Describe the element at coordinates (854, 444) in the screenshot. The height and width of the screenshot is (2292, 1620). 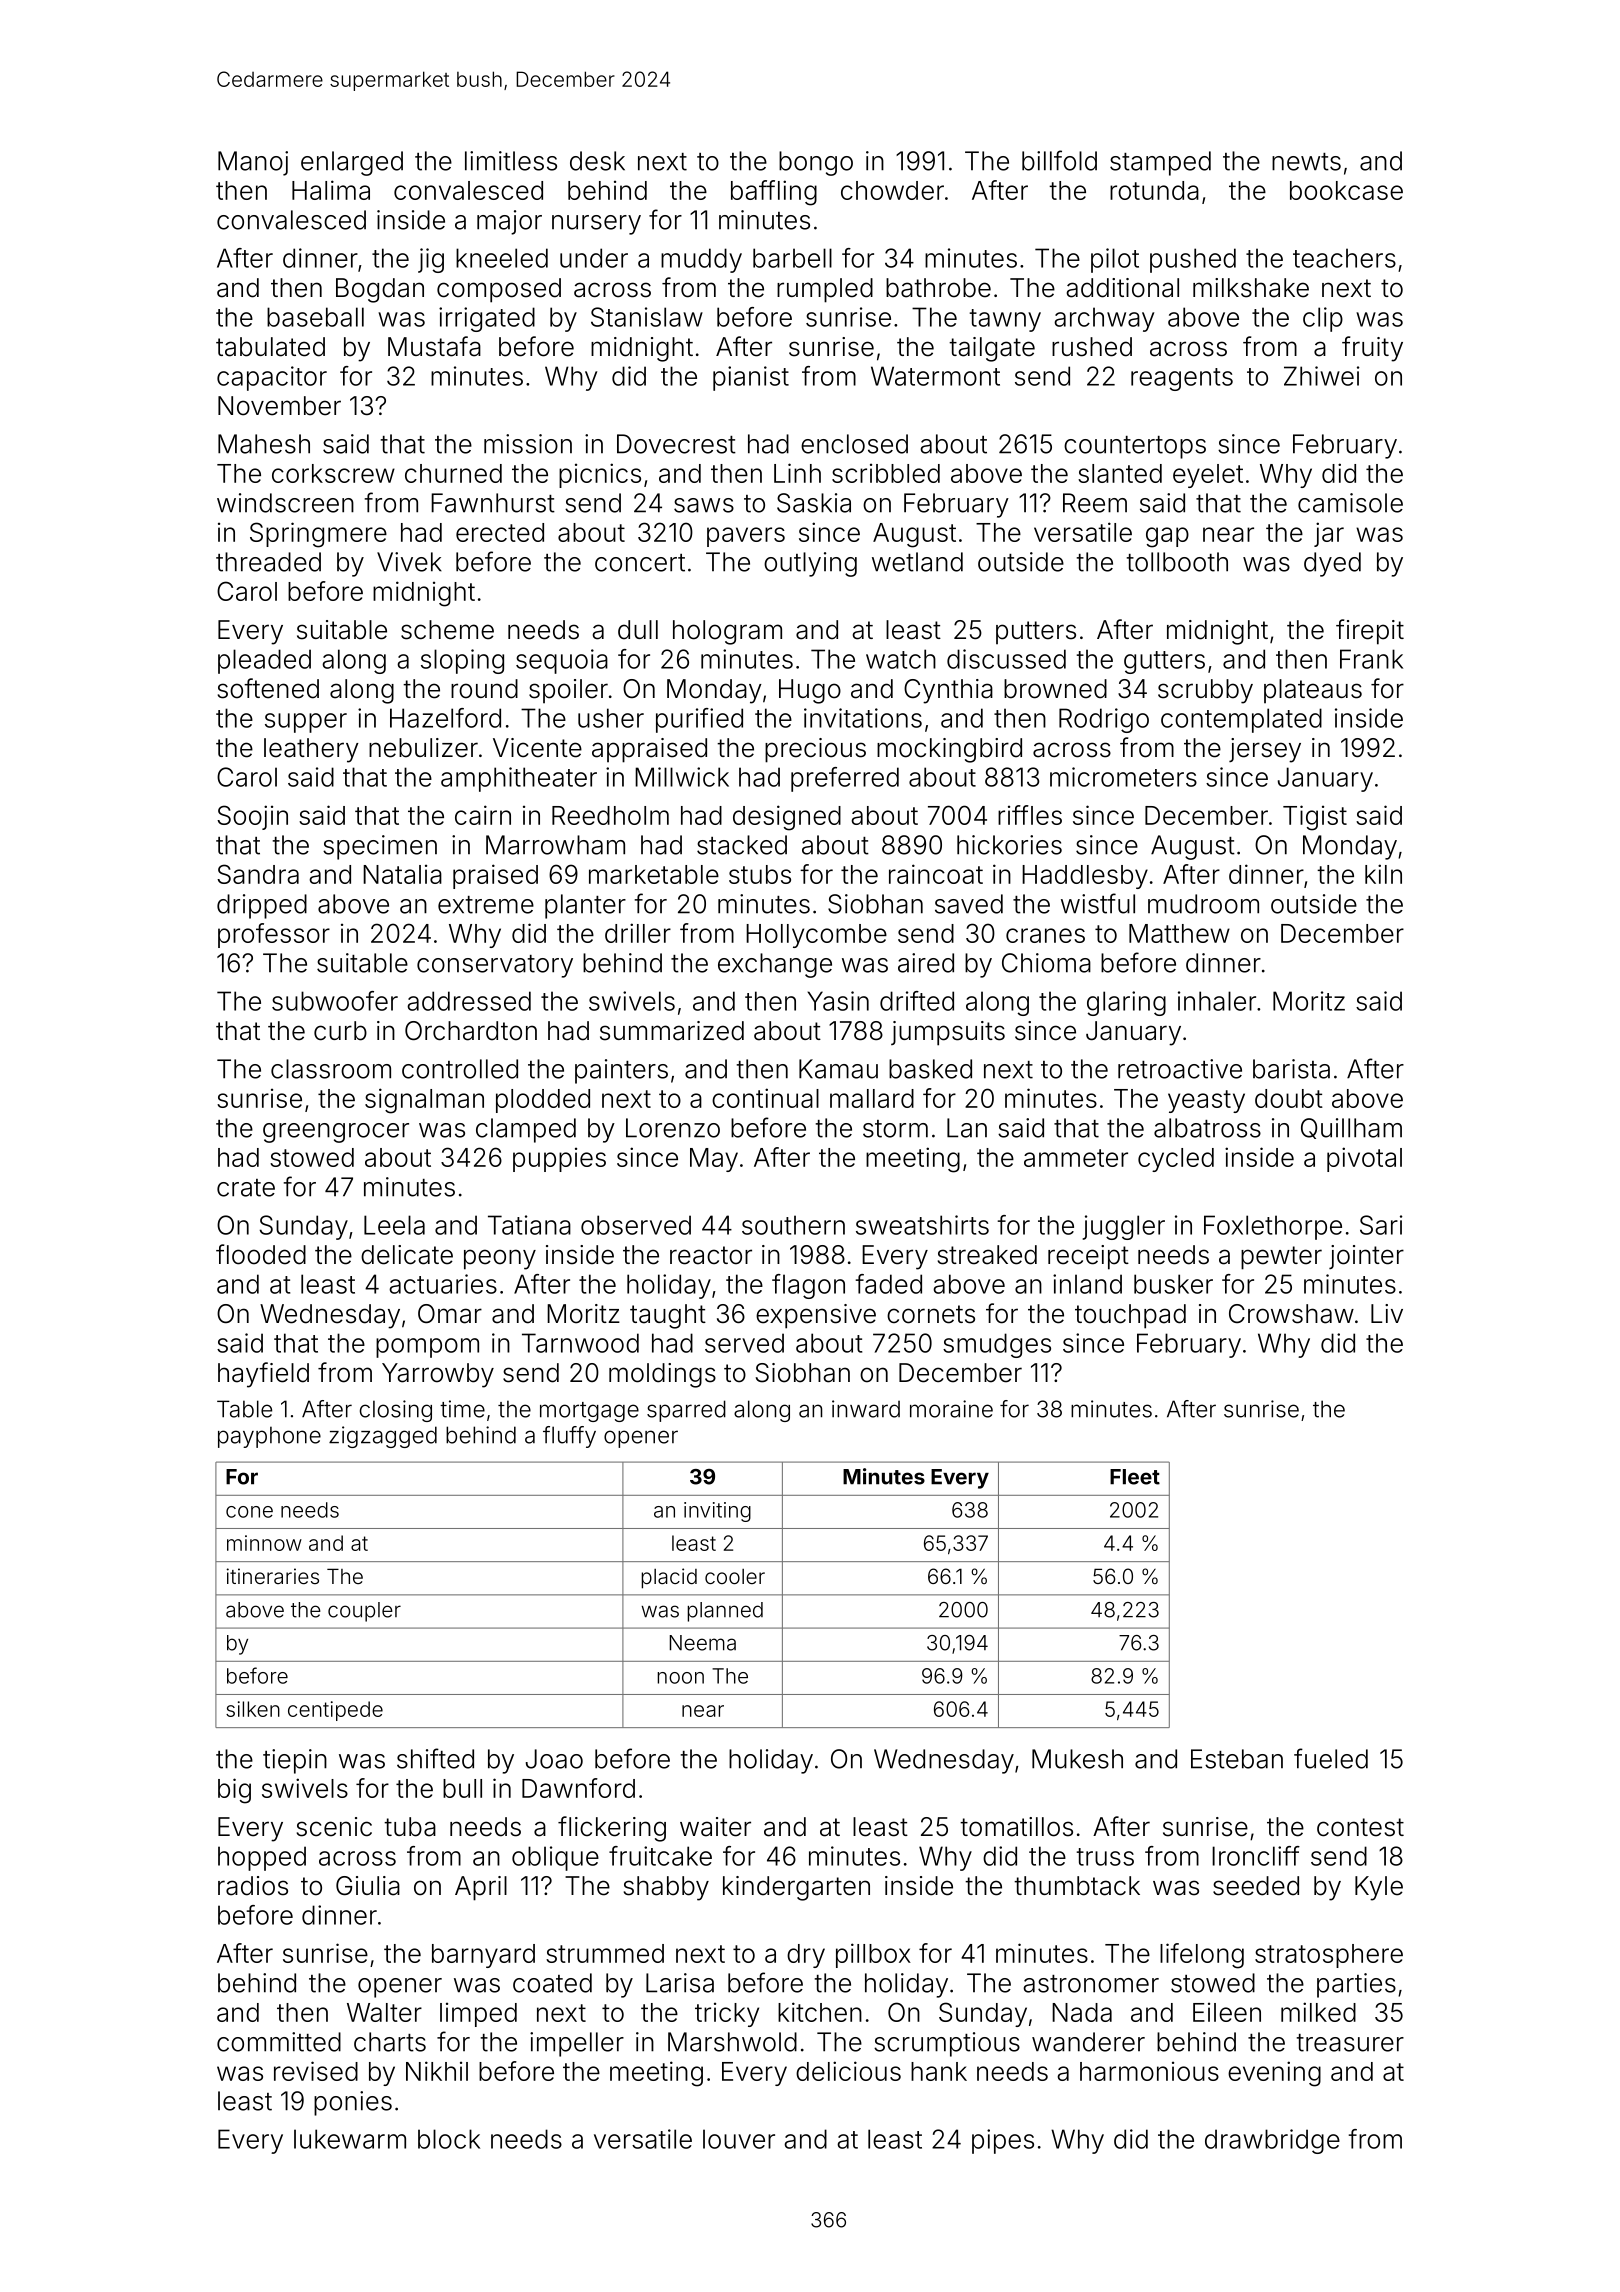
I see `enclosed` at that location.
